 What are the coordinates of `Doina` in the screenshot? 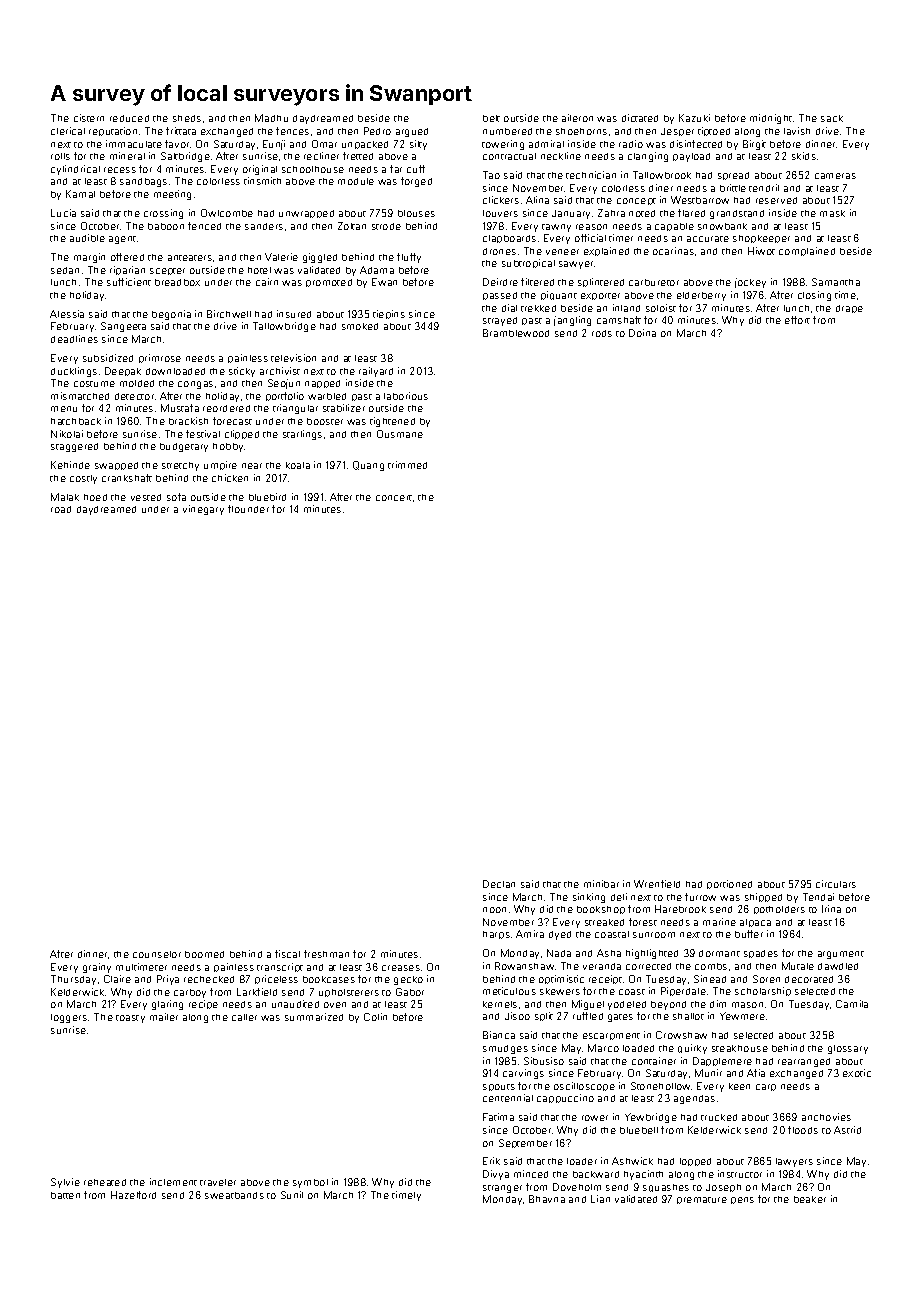 It's located at (642, 333).
